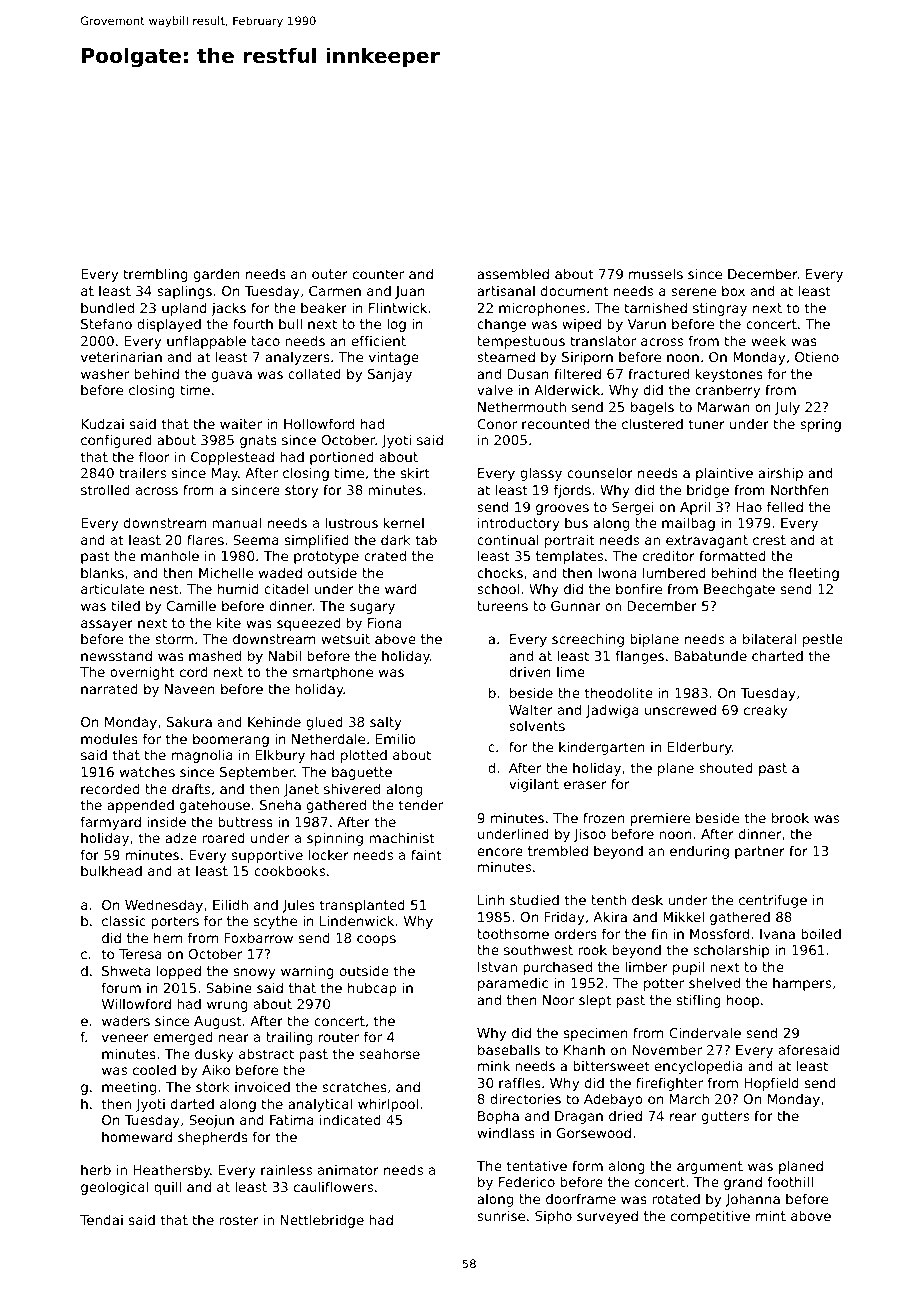  I want to click on pestle, so click(823, 640).
